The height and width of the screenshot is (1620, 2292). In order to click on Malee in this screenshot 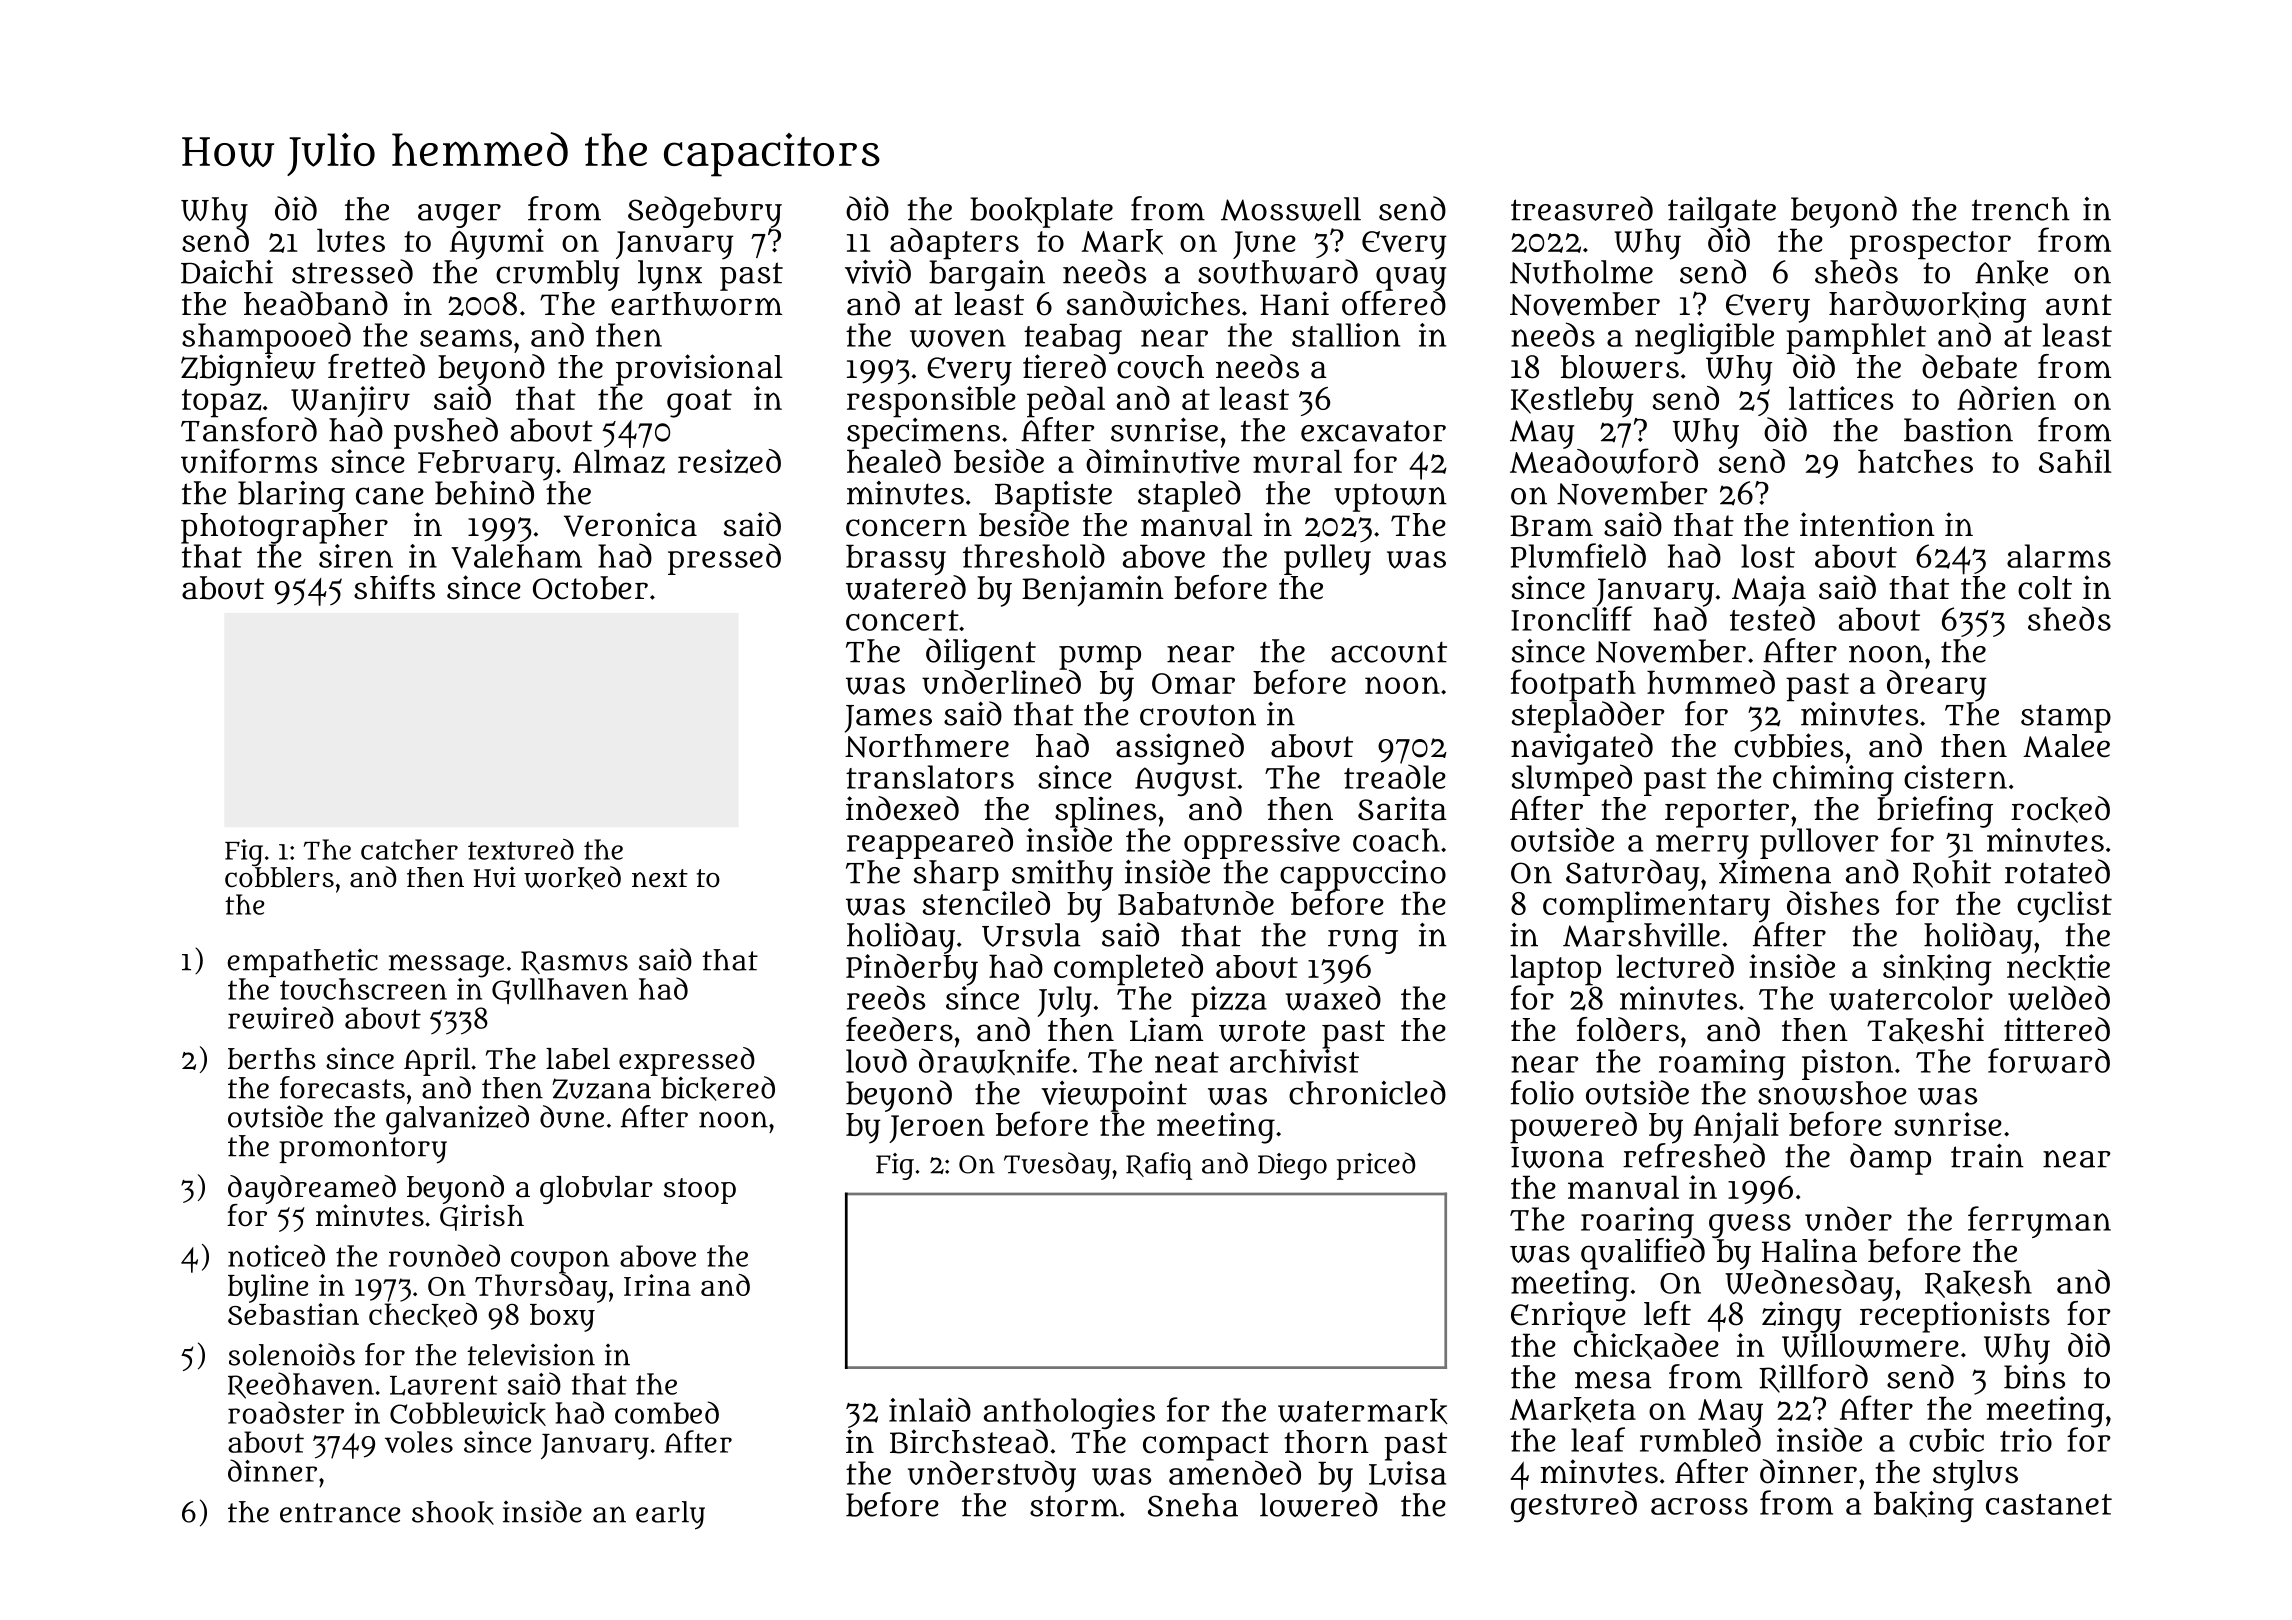, I will do `click(2066, 746)`.
